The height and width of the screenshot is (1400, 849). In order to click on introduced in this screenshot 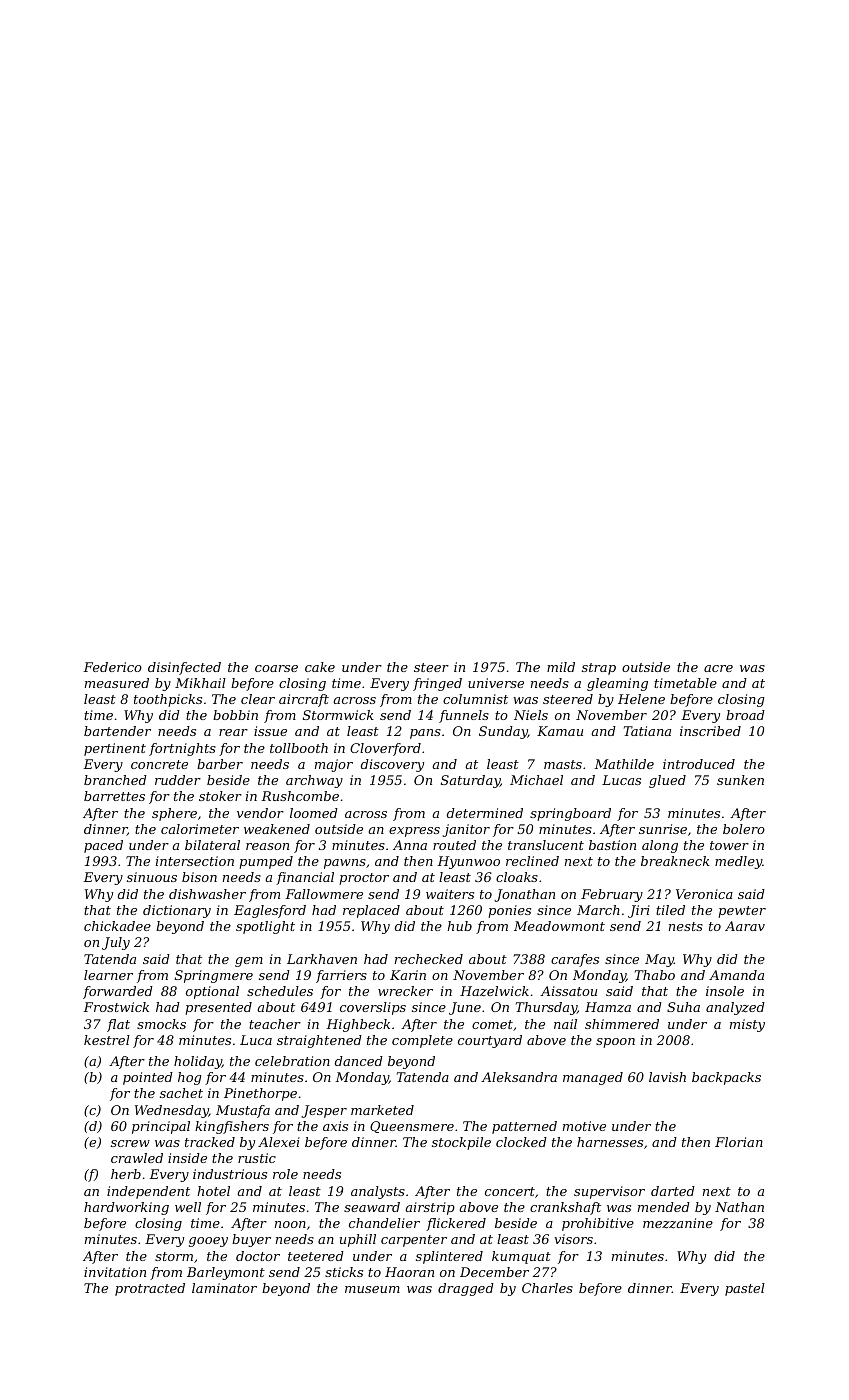, I will do `click(699, 764)`.
